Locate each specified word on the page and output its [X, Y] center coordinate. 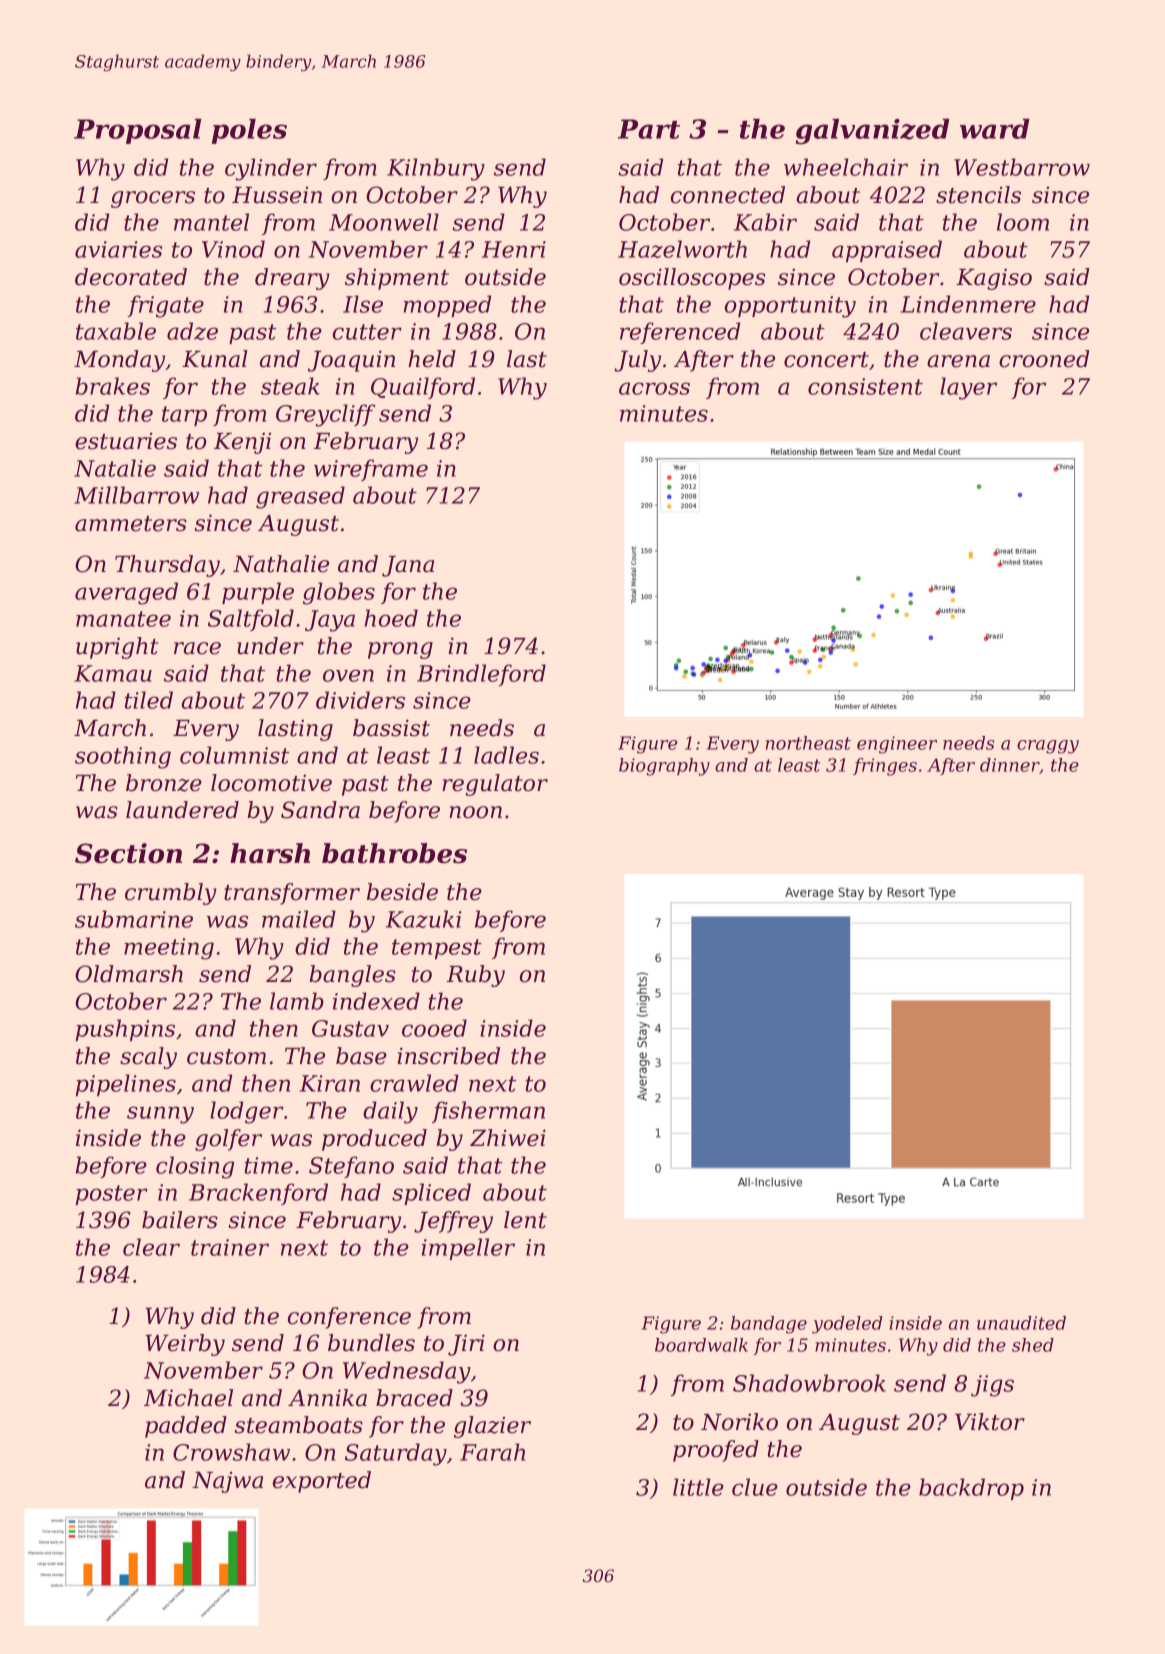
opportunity [790, 307]
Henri [514, 249]
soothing [123, 757]
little [698, 1487]
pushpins [125, 1030]
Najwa [227, 1482]
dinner [1009, 765]
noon [475, 812]
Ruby [475, 976]
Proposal [137, 131]
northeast [808, 743]
